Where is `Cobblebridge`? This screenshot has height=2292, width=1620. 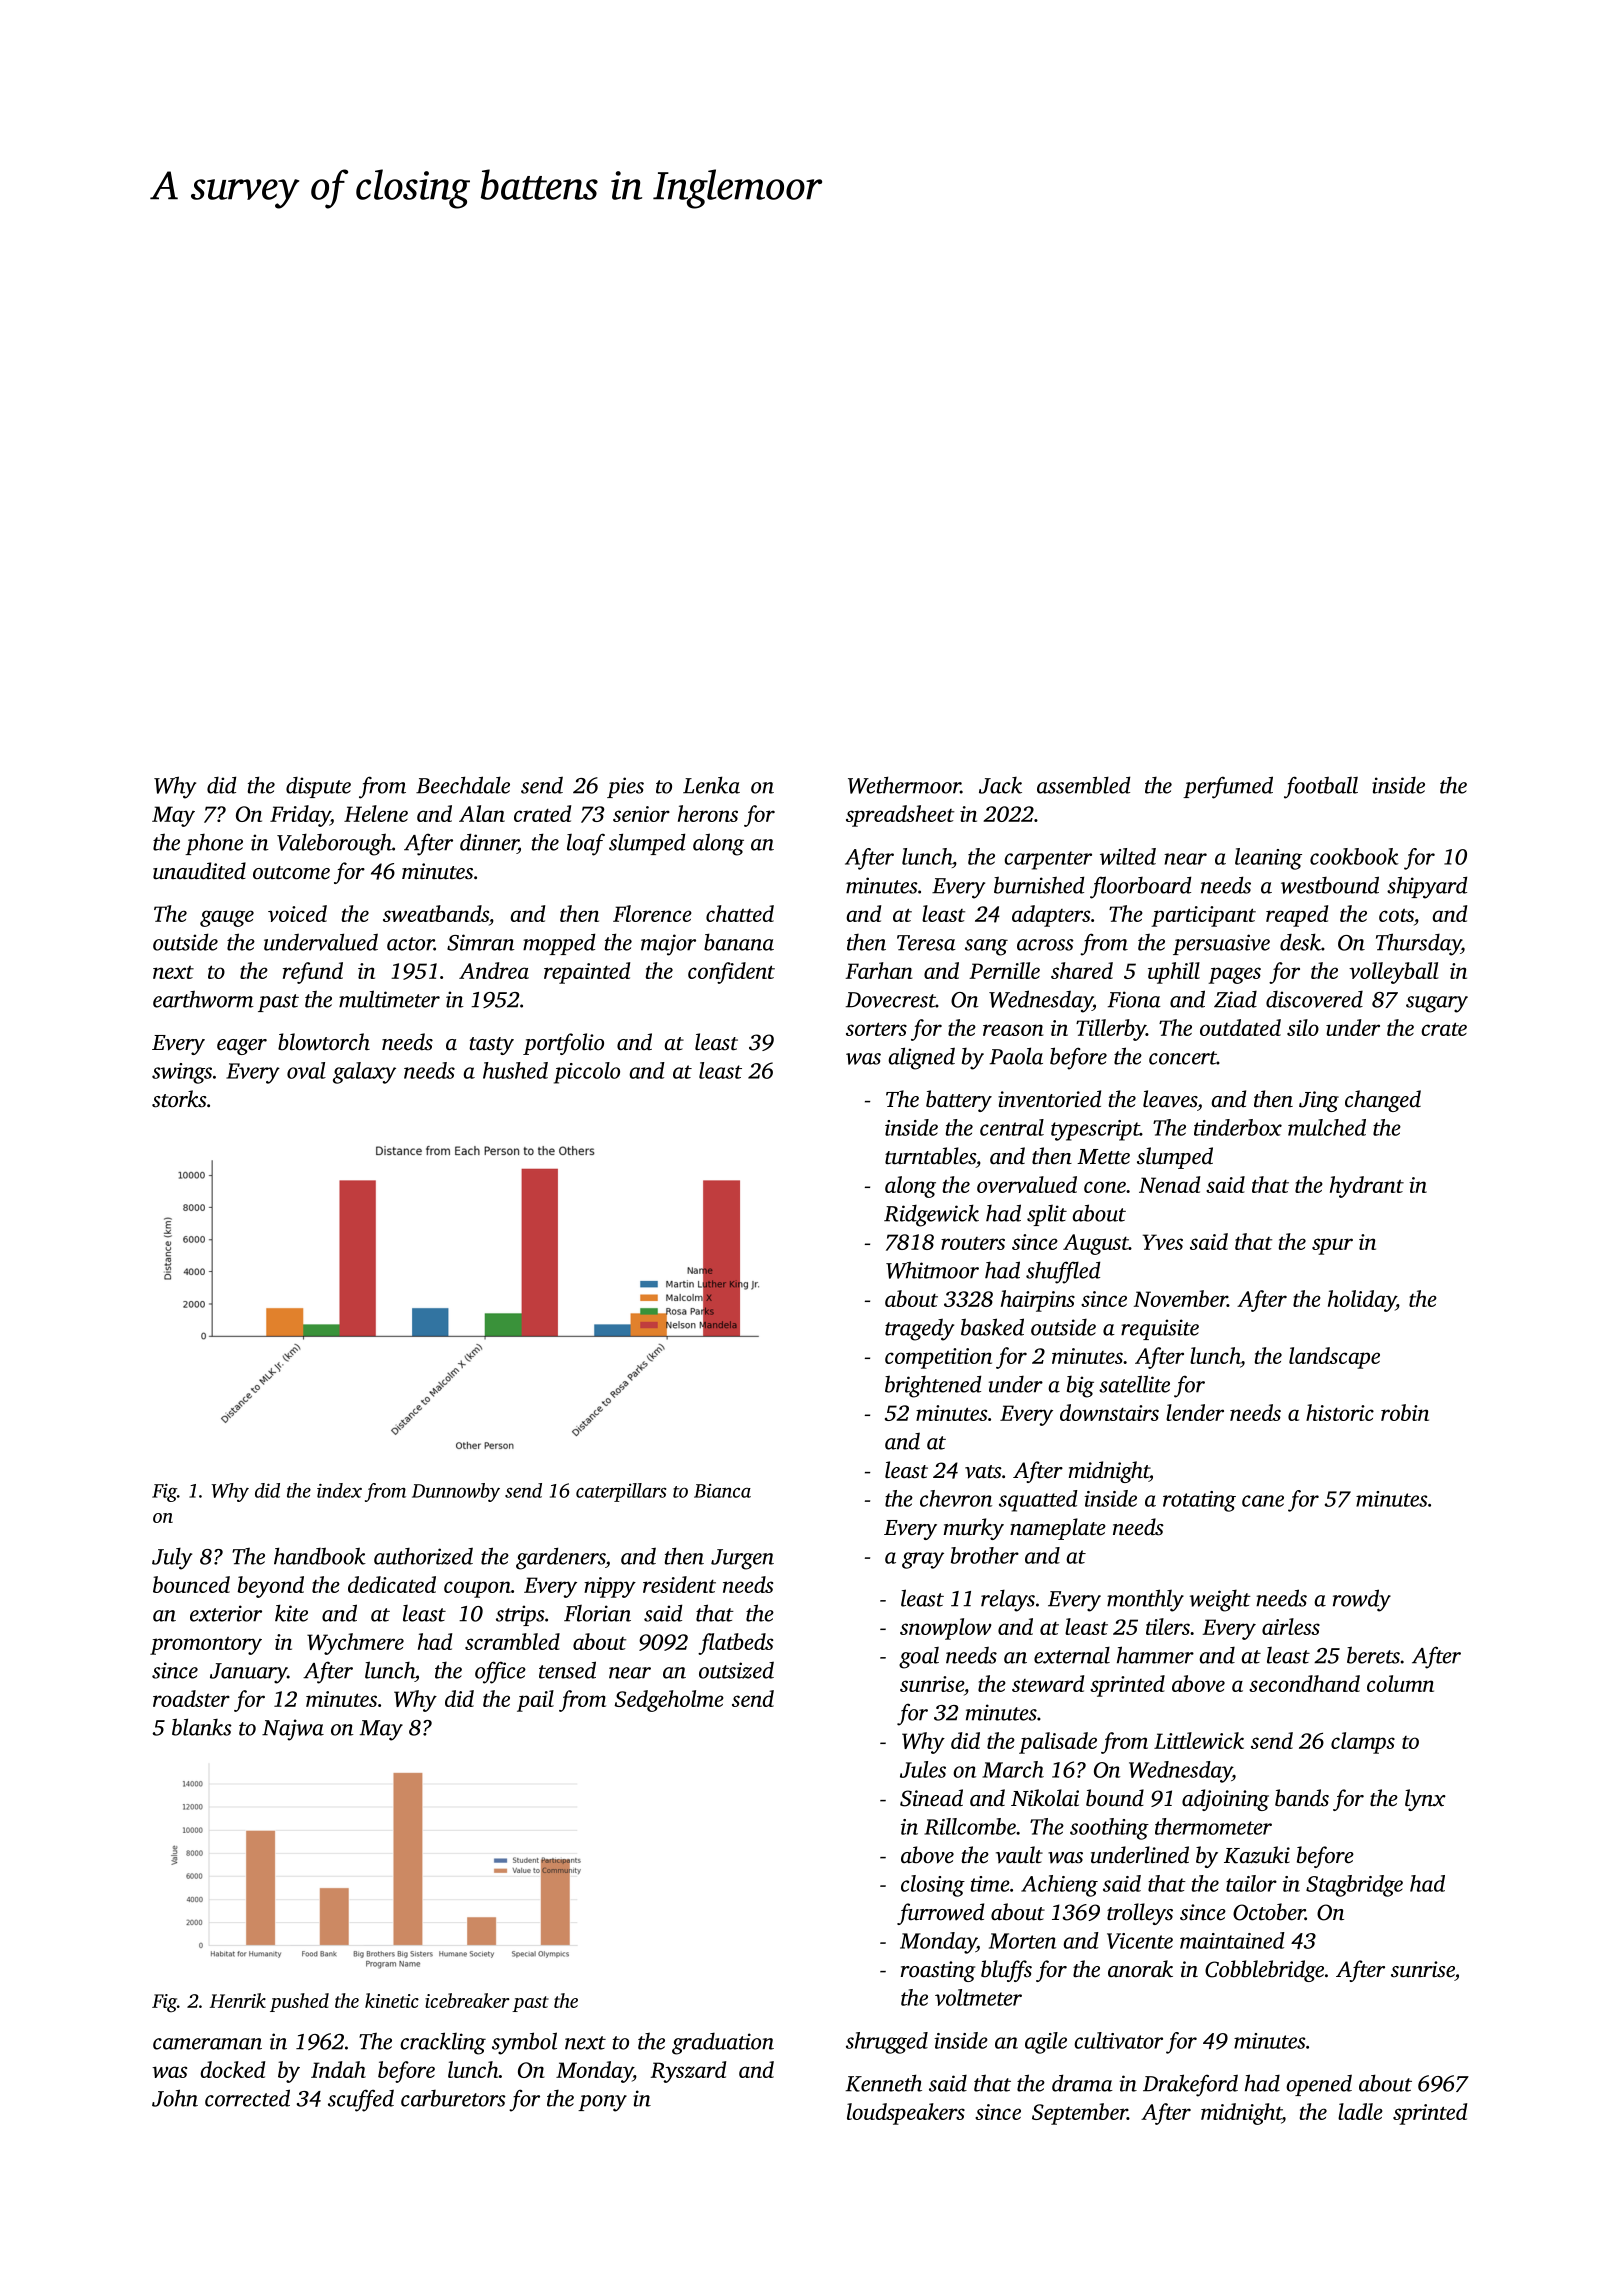
Cobblebridge is located at coordinates (1264, 1971).
